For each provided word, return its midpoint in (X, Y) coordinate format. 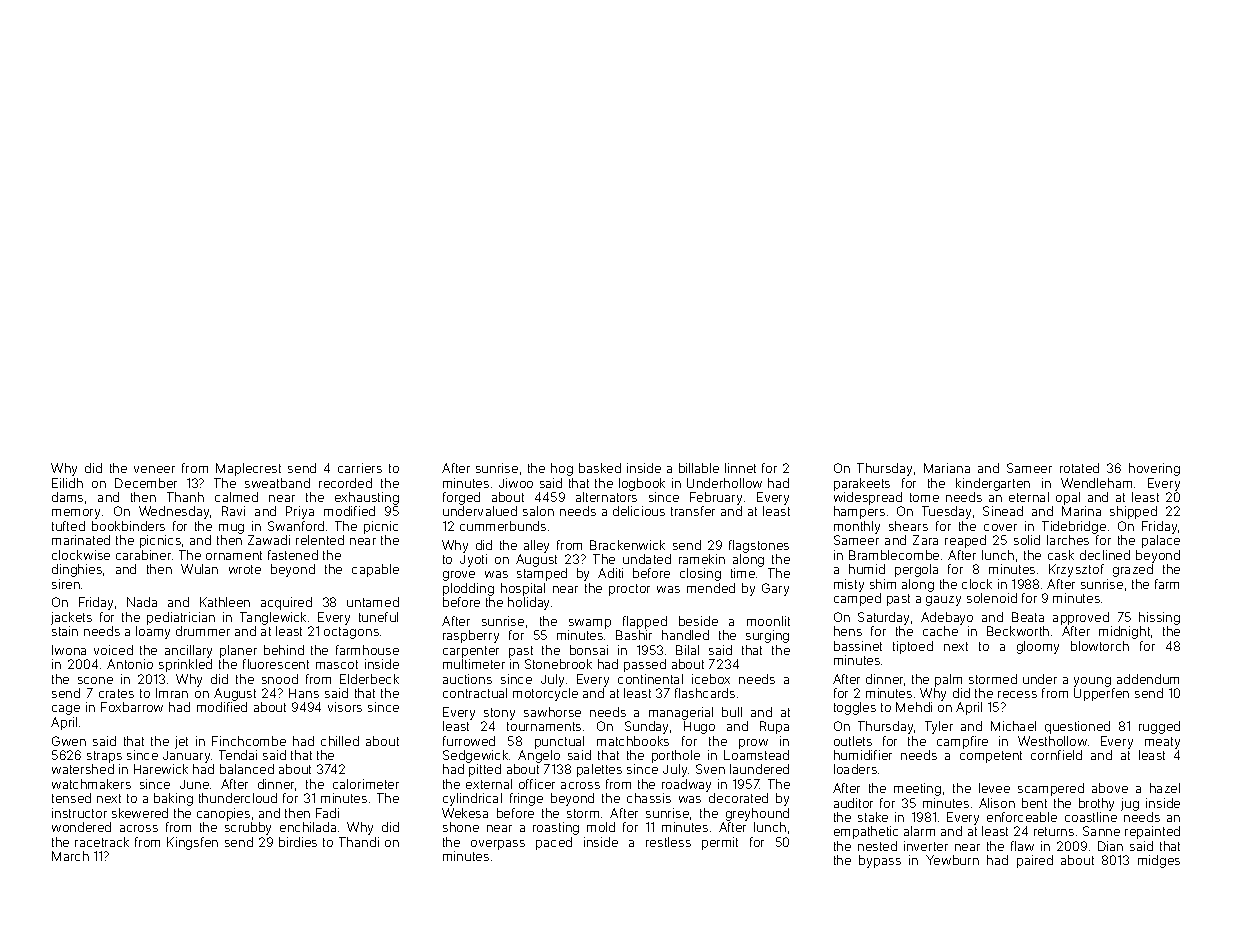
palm (948, 680)
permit (720, 843)
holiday (528, 603)
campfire (962, 742)
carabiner (143, 555)
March (70, 856)
